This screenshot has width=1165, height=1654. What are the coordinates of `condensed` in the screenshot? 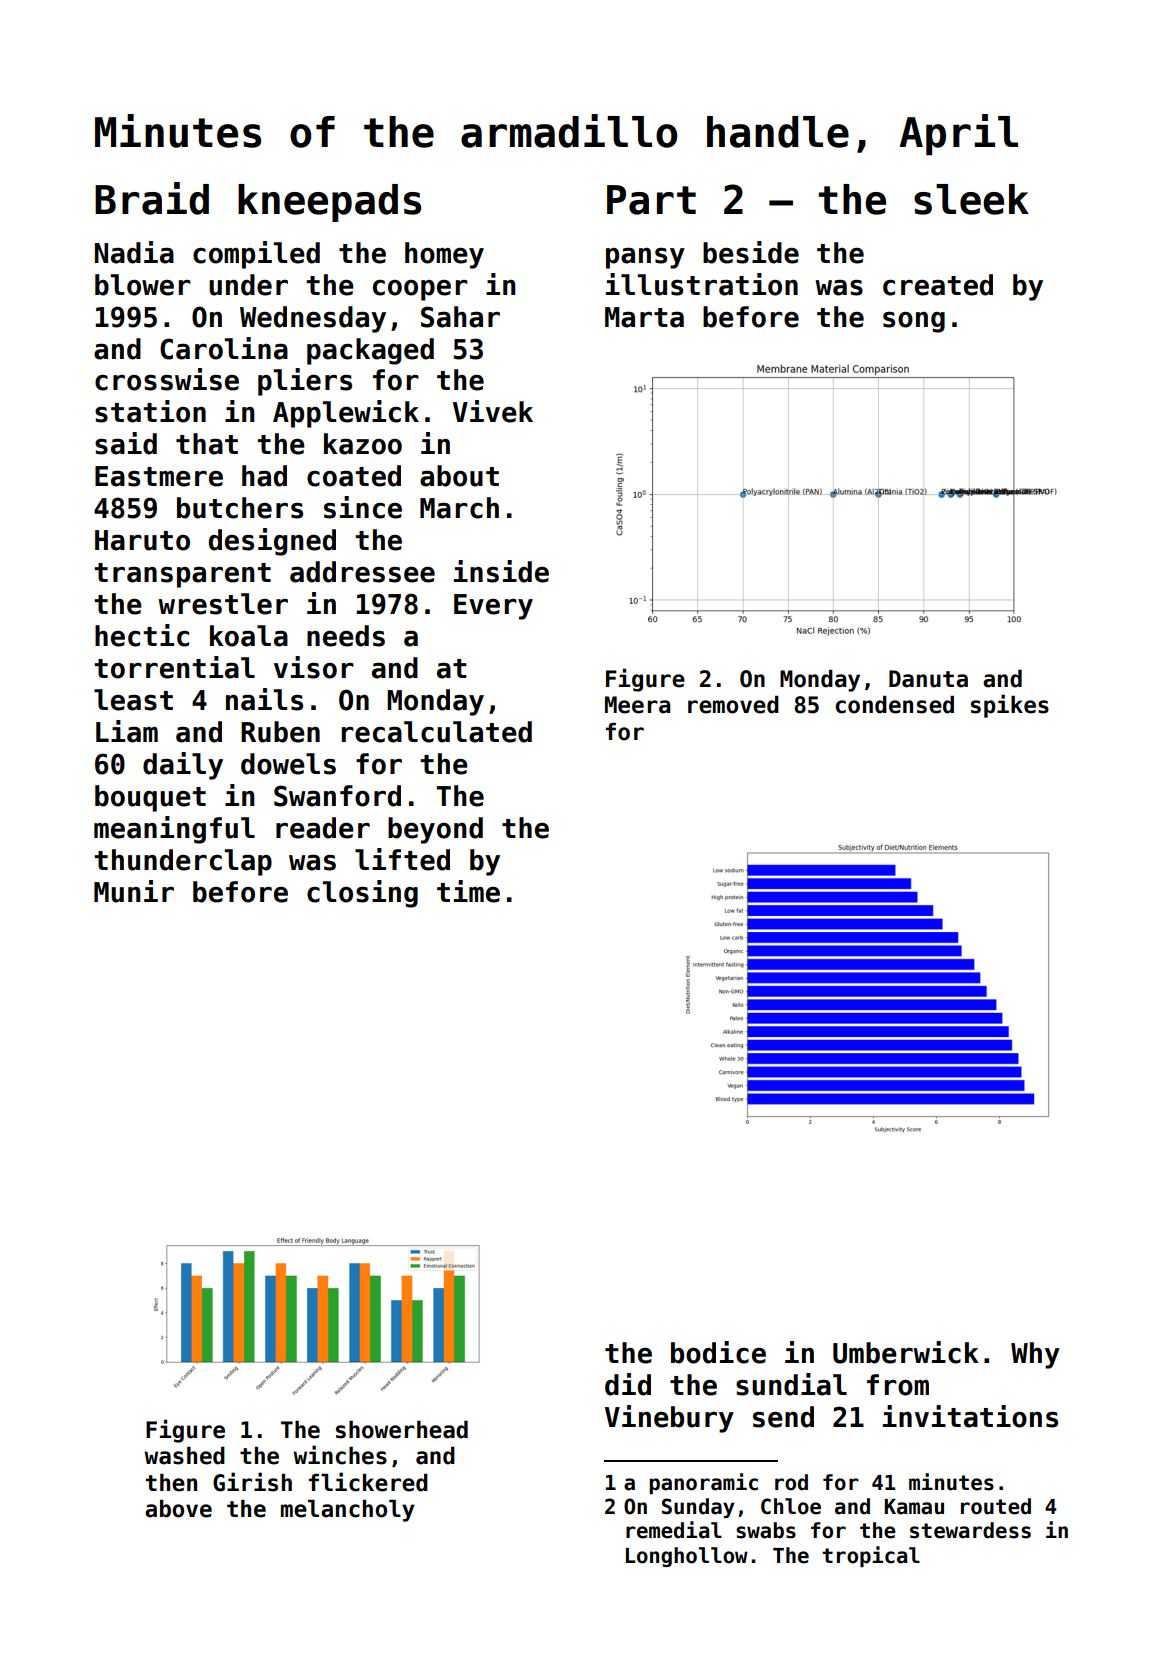 It's located at (895, 705).
